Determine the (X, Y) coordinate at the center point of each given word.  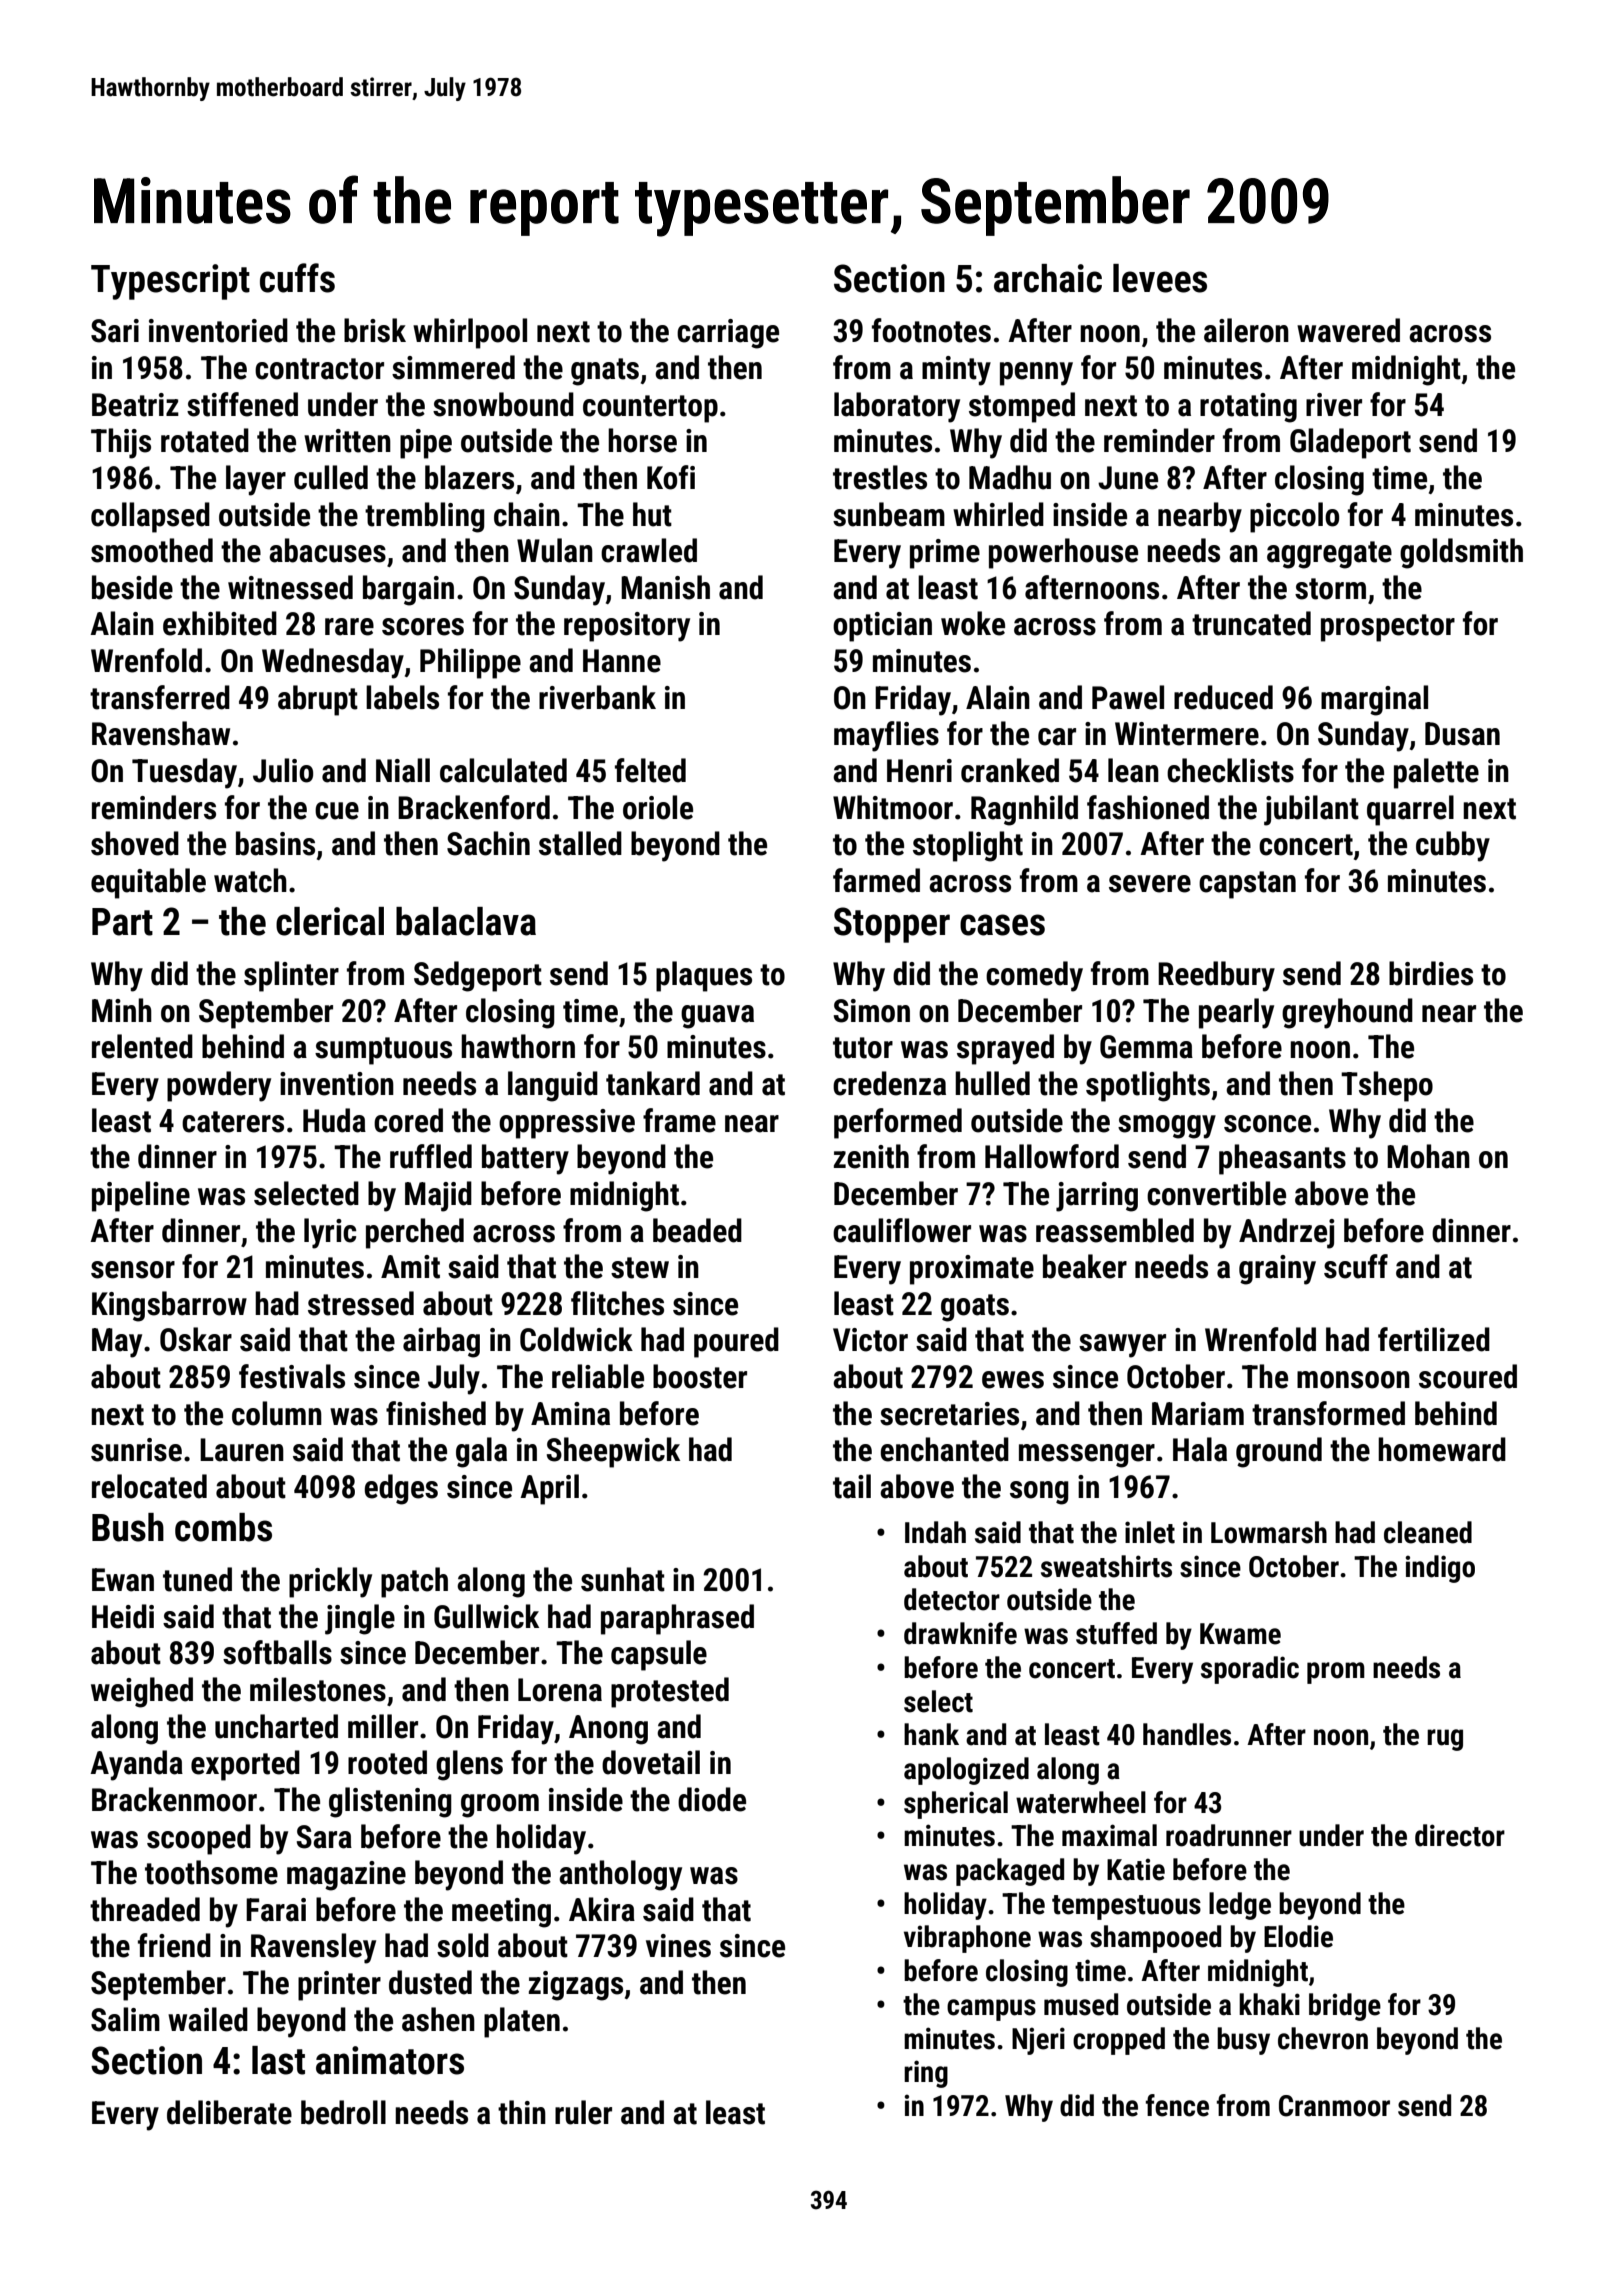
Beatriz (135, 405)
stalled (580, 843)
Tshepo (1387, 1086)
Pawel (1128, 697)
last (278, 2060)
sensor (133, 1270)
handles (1187, 1734)
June (1128, 478)
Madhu (1010, 477)
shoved (135, 843)
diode (712, 1799)
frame (679, 1120)
